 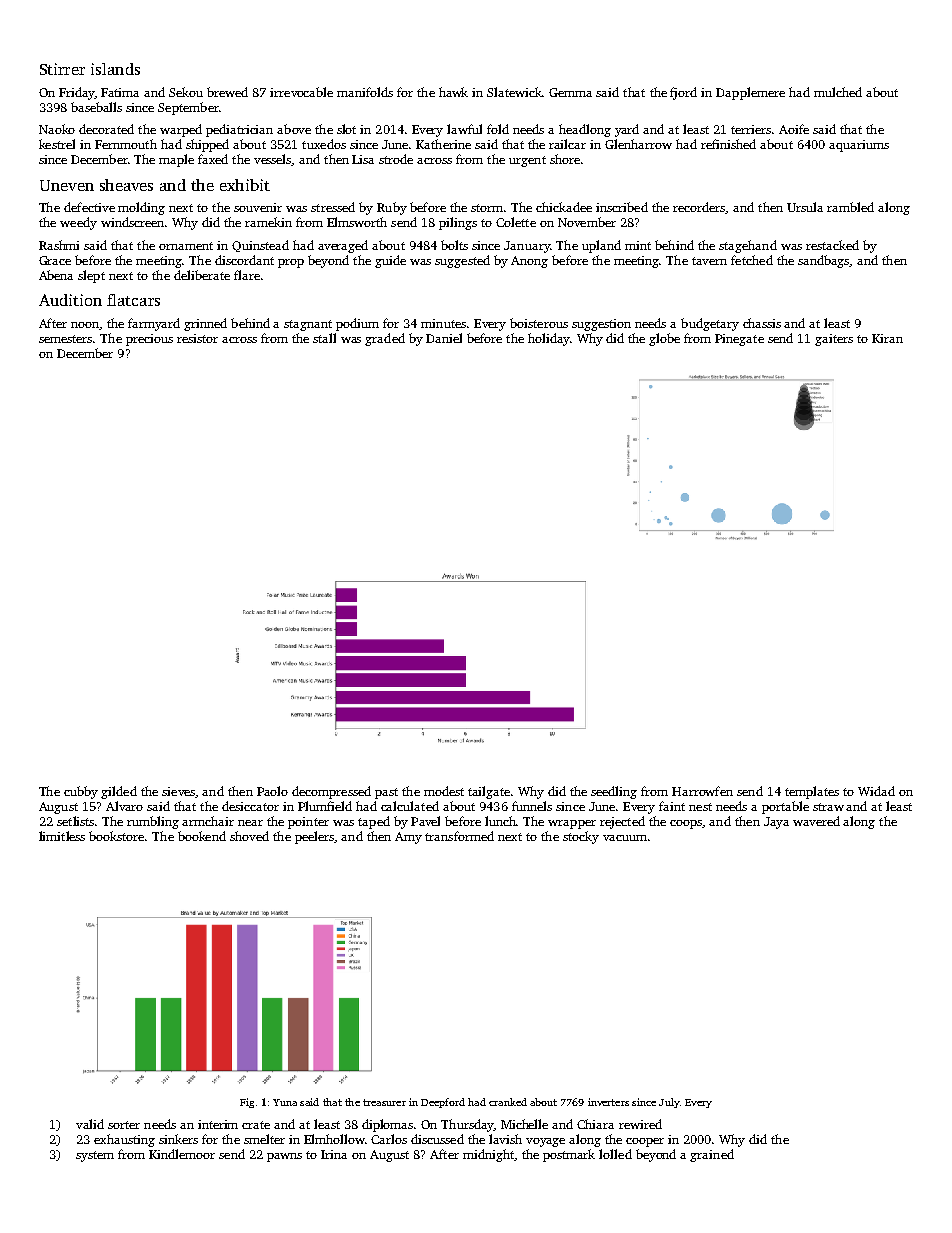 What do you see at coordinates (812, 792) in the document?
I see `templates` at bounding box center [812, 792].
